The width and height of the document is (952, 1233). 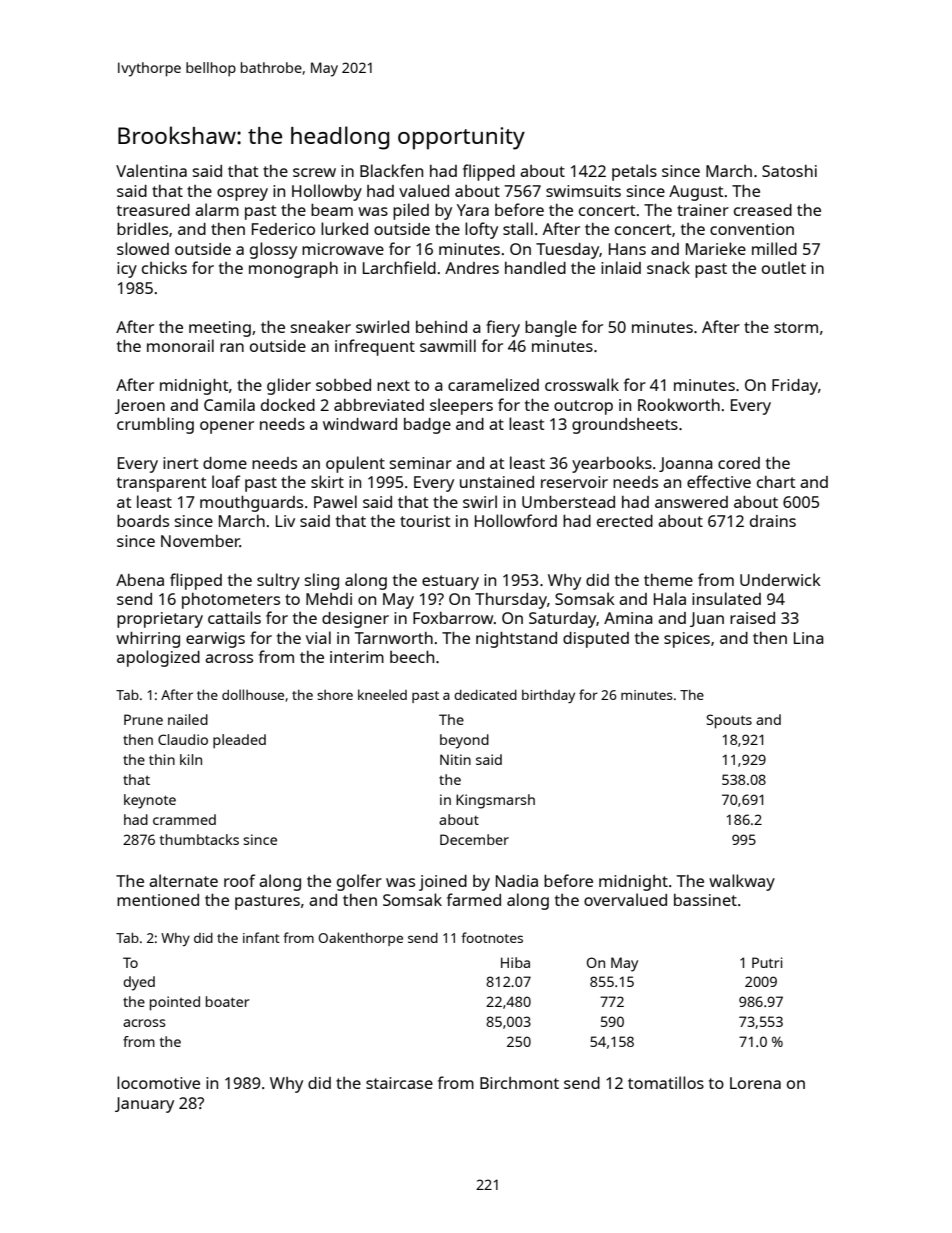 What do you see at coordinates (686, 464) in the document?
I see `Joanna` at bounding box center [686, 464].
